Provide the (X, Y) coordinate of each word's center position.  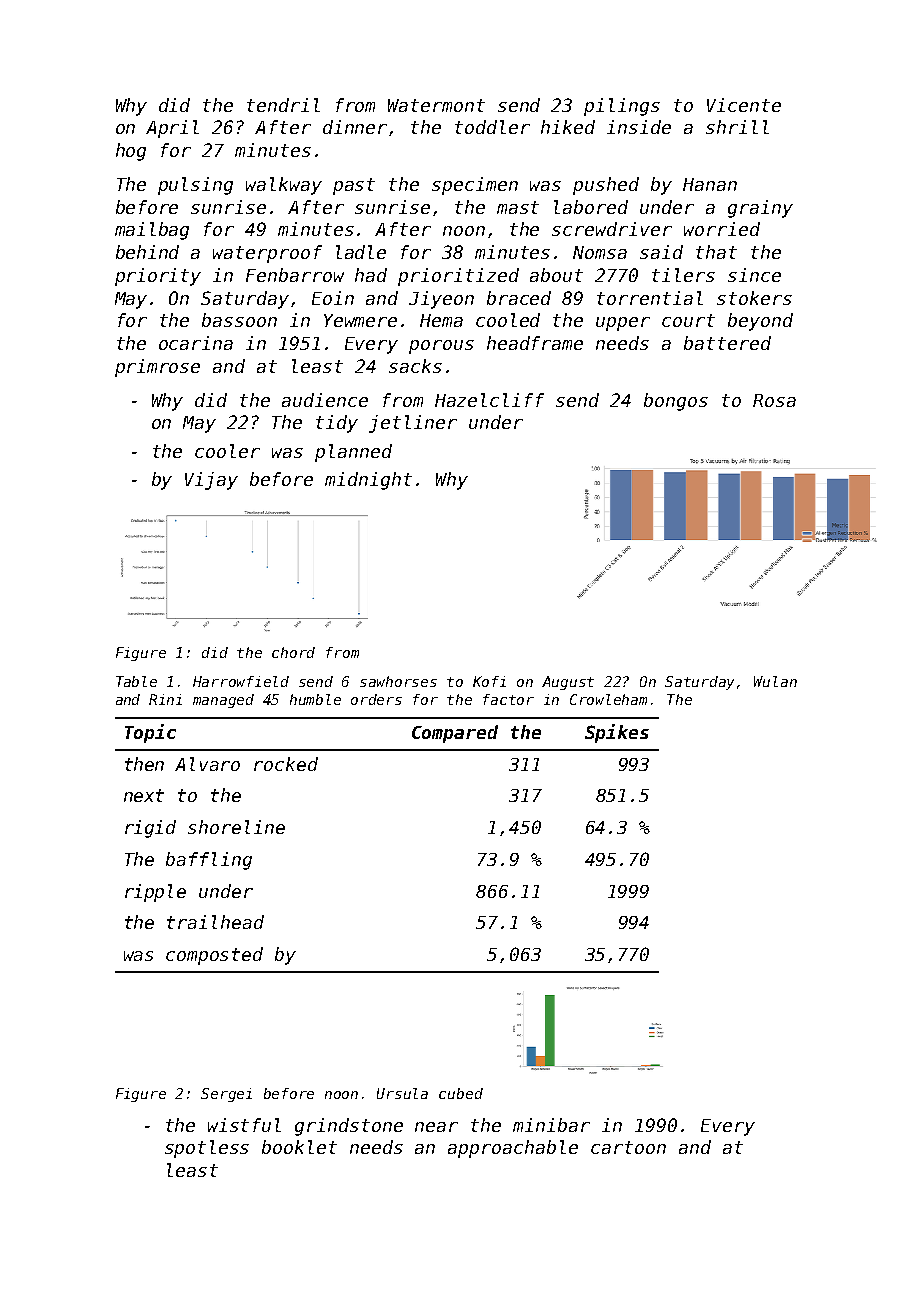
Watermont (436, 105)
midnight (368, 481)
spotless (207, 1149)
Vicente (744, 105)
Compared (455, 734)
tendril (283, 105)
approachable (513, 1149)
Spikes (617, 733)
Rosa (774, 400)
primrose (157, 368)
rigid (150, 829)
